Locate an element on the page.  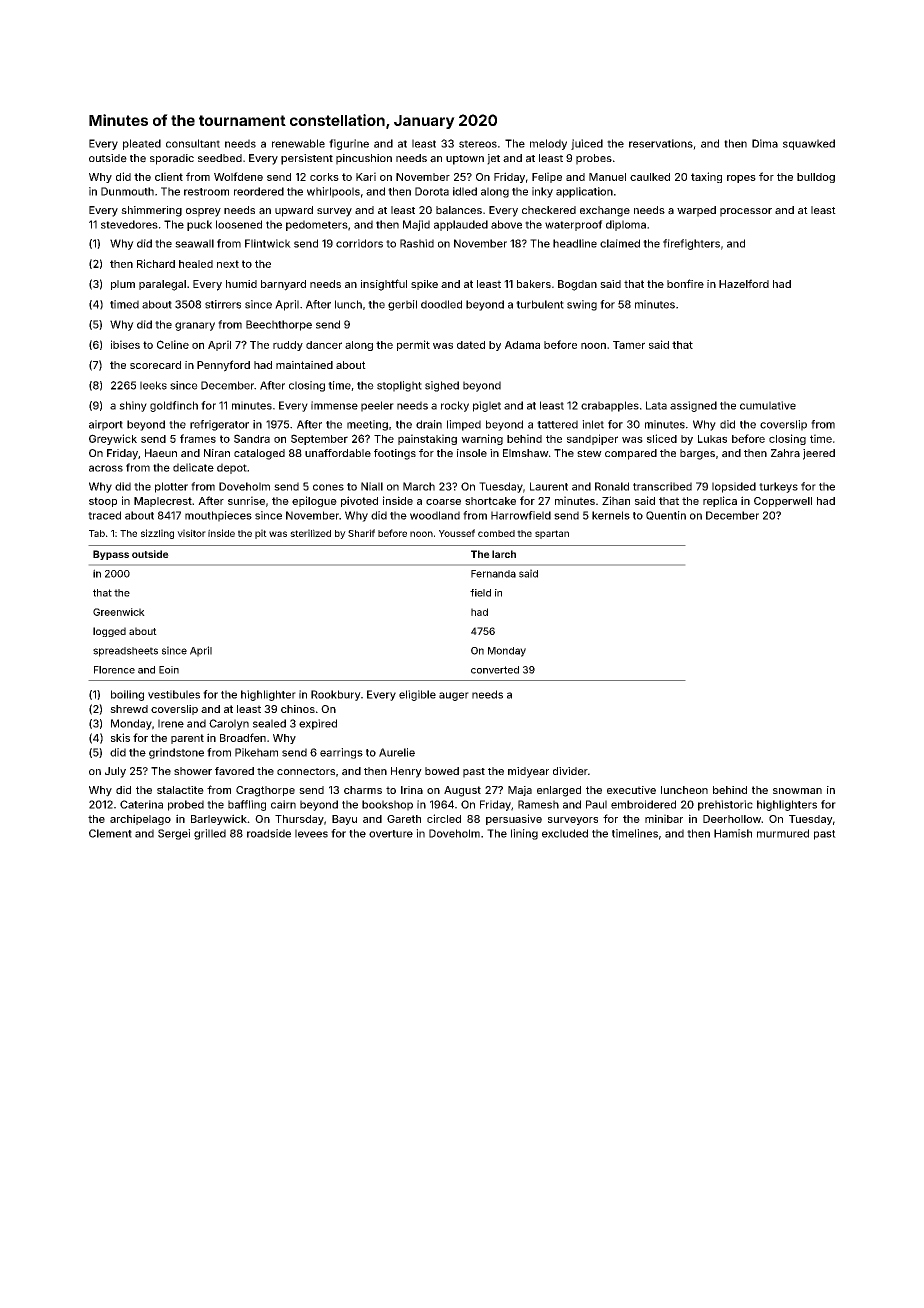
Fernanda is located at coordinates (493, 574).
